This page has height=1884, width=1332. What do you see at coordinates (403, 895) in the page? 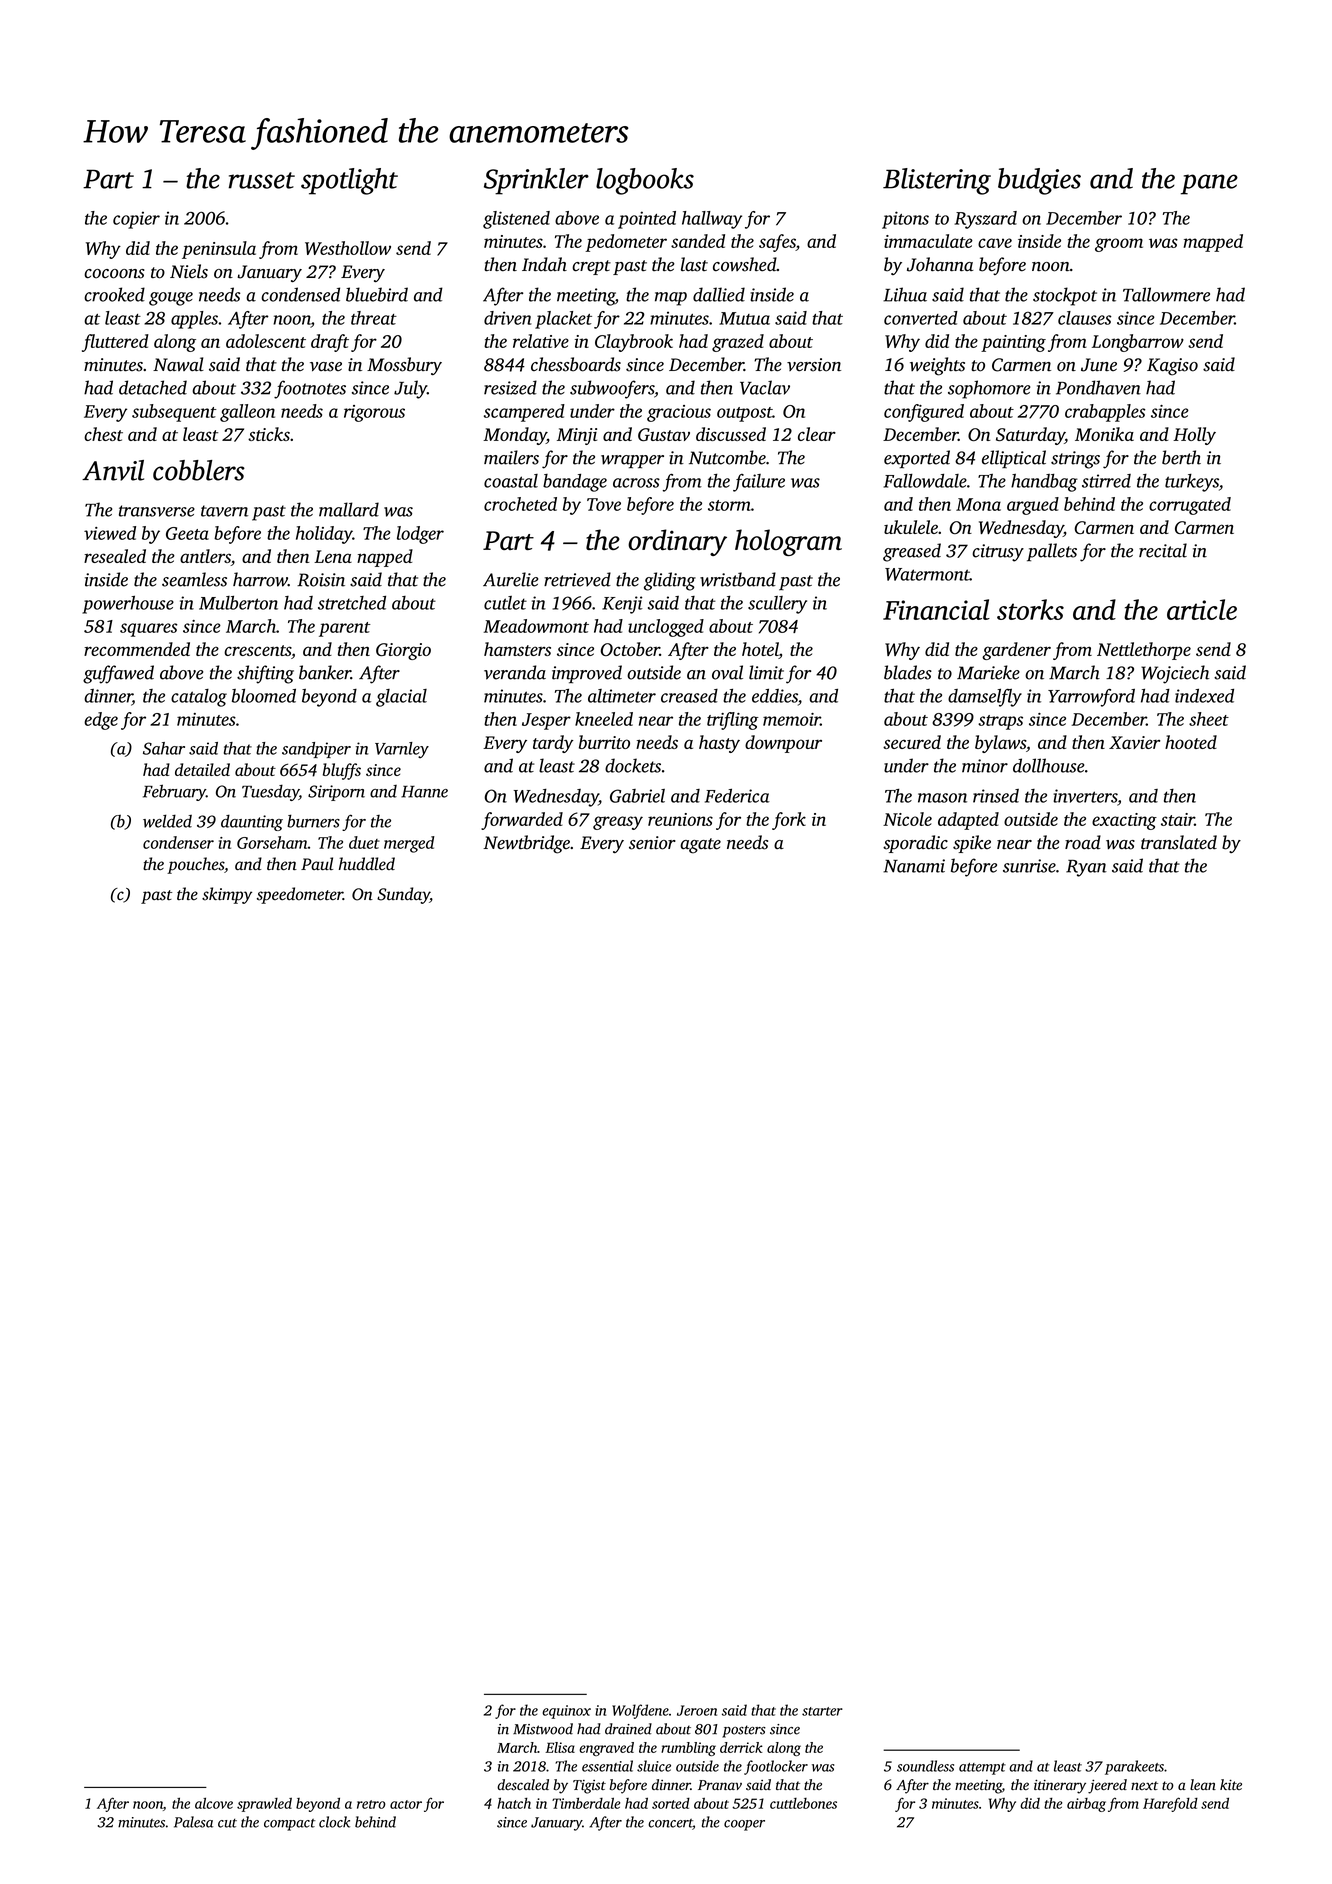
I see `Sunday` at bounding box center [403, 895].
